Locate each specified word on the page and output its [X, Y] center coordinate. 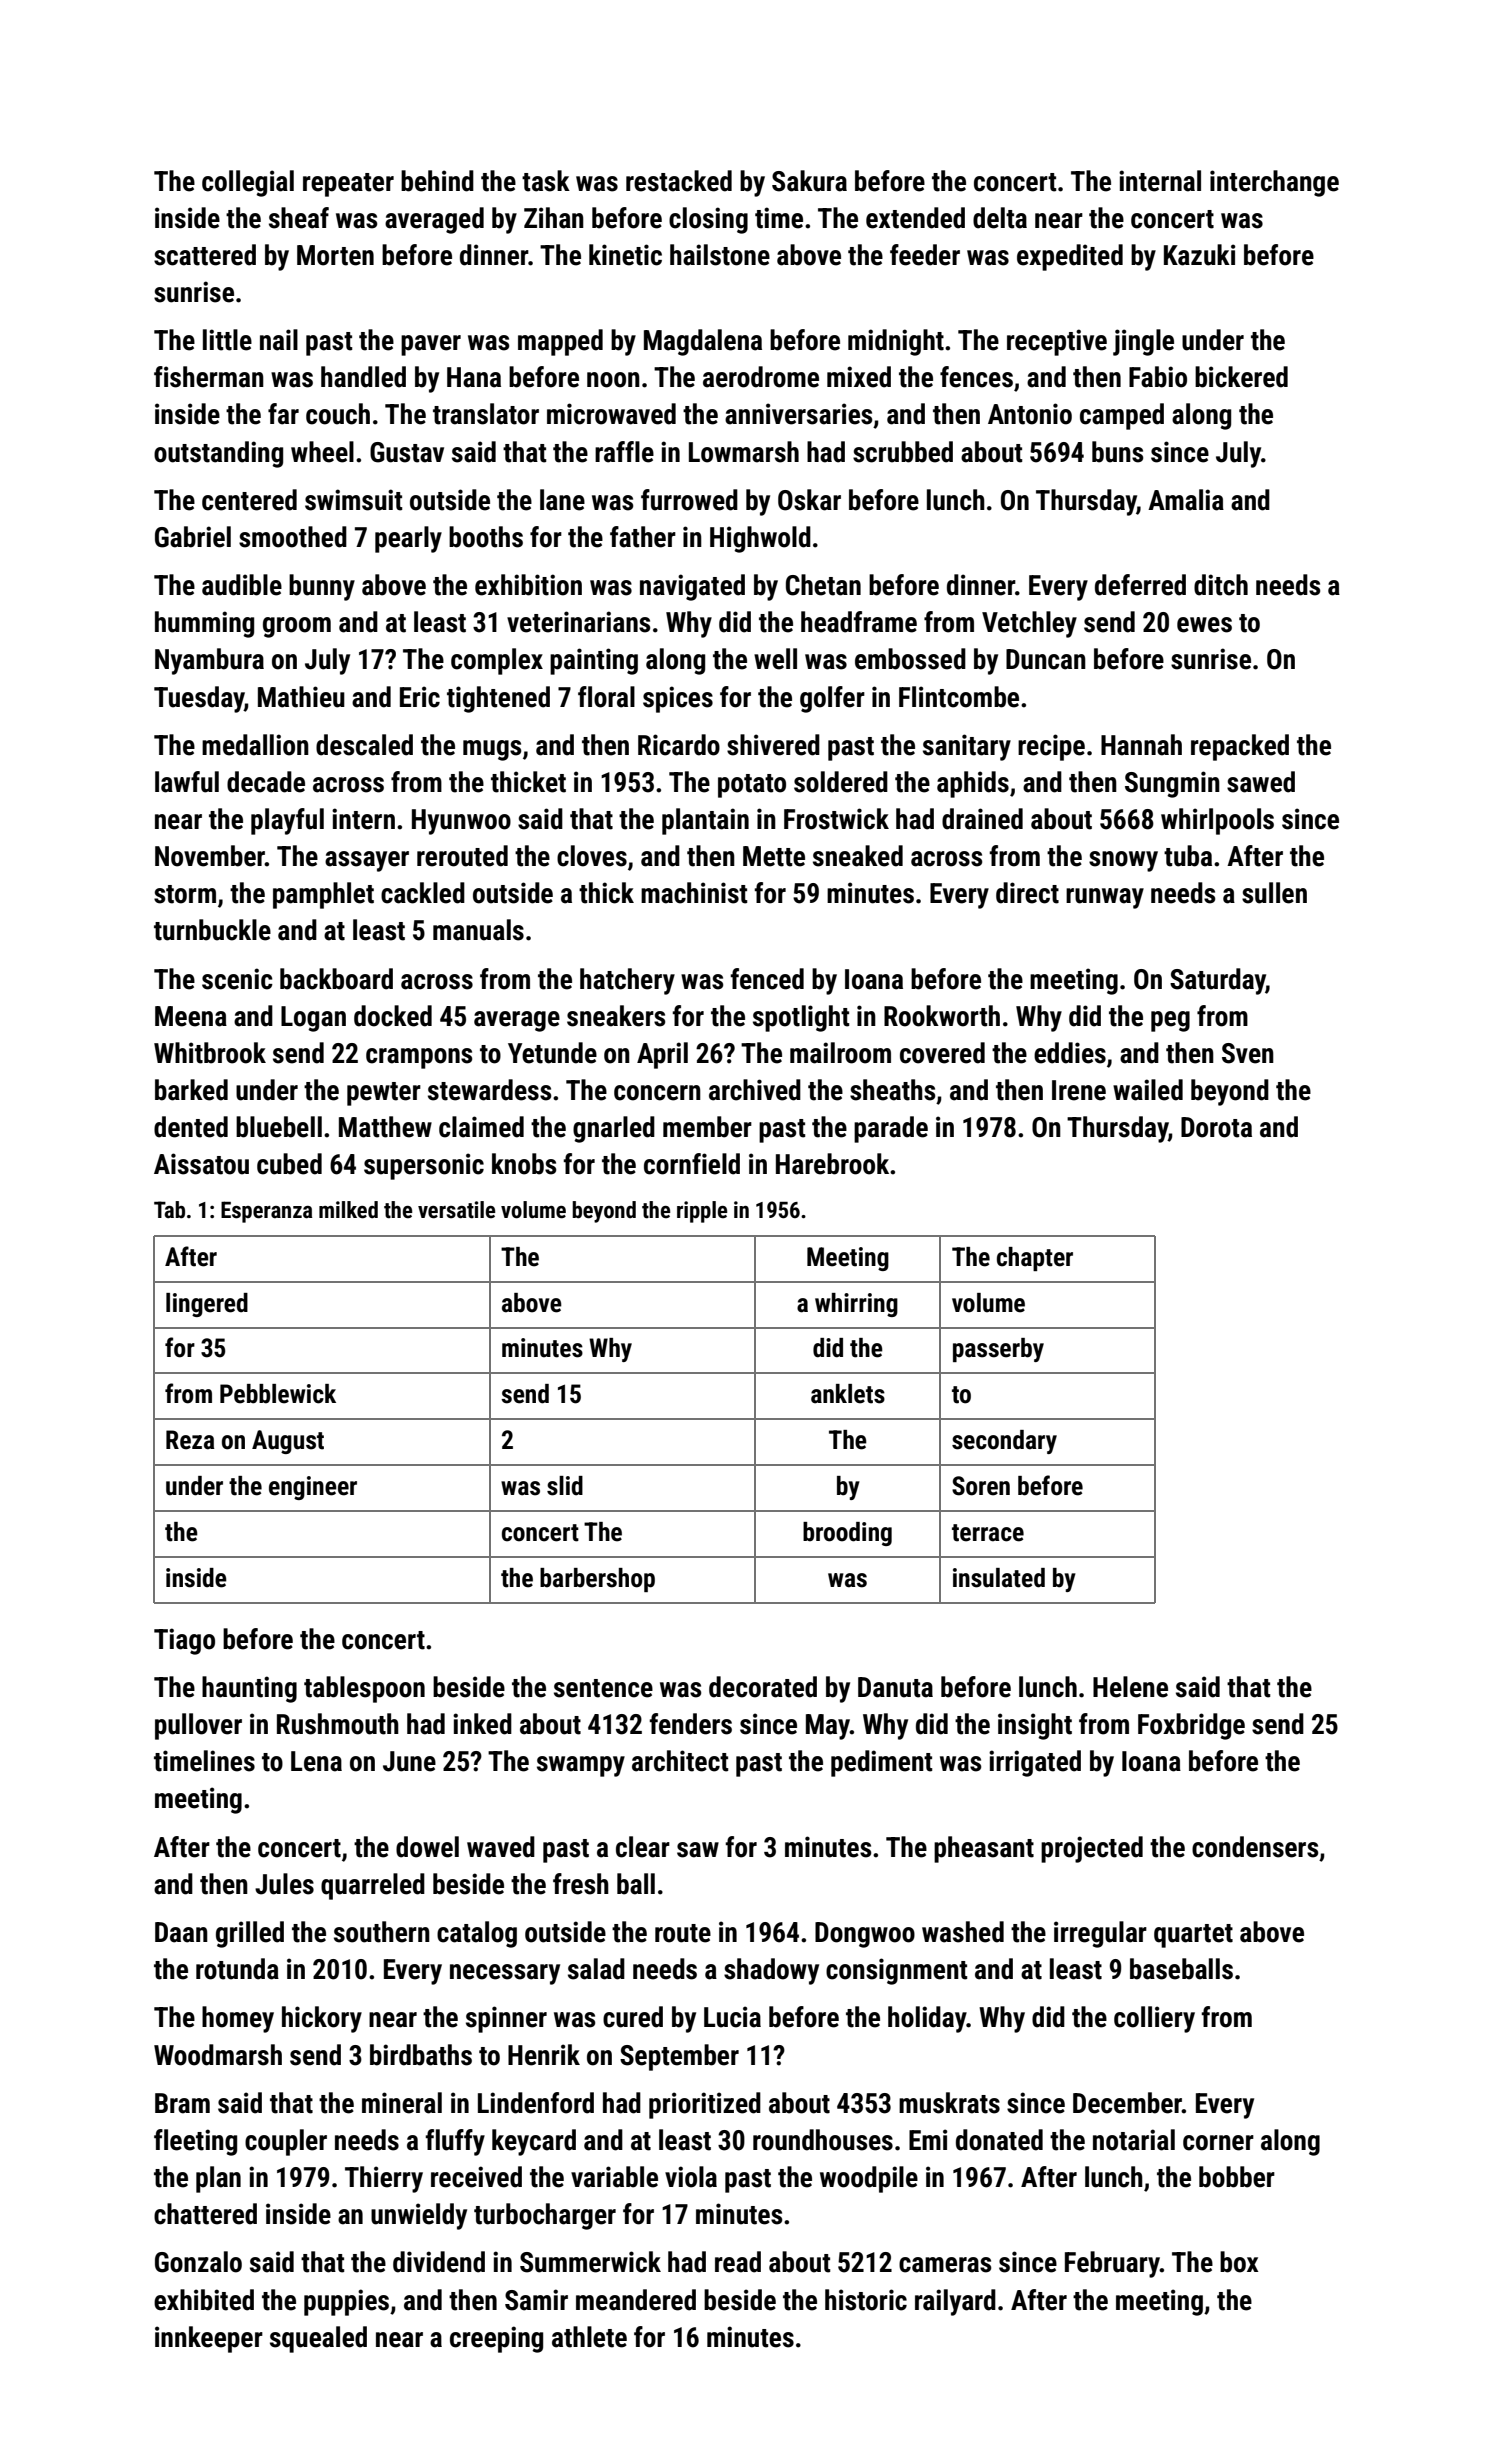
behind [437, 181]
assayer [367, 861]
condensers [1255, 1847]
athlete [589, 2337]
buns [1117, 452]
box [1239, 2262]
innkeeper [209, 2339]
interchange [1274, 183]
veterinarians [578, 622]
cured [633, 2017]
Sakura [809, 181]
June [409, 1761]
